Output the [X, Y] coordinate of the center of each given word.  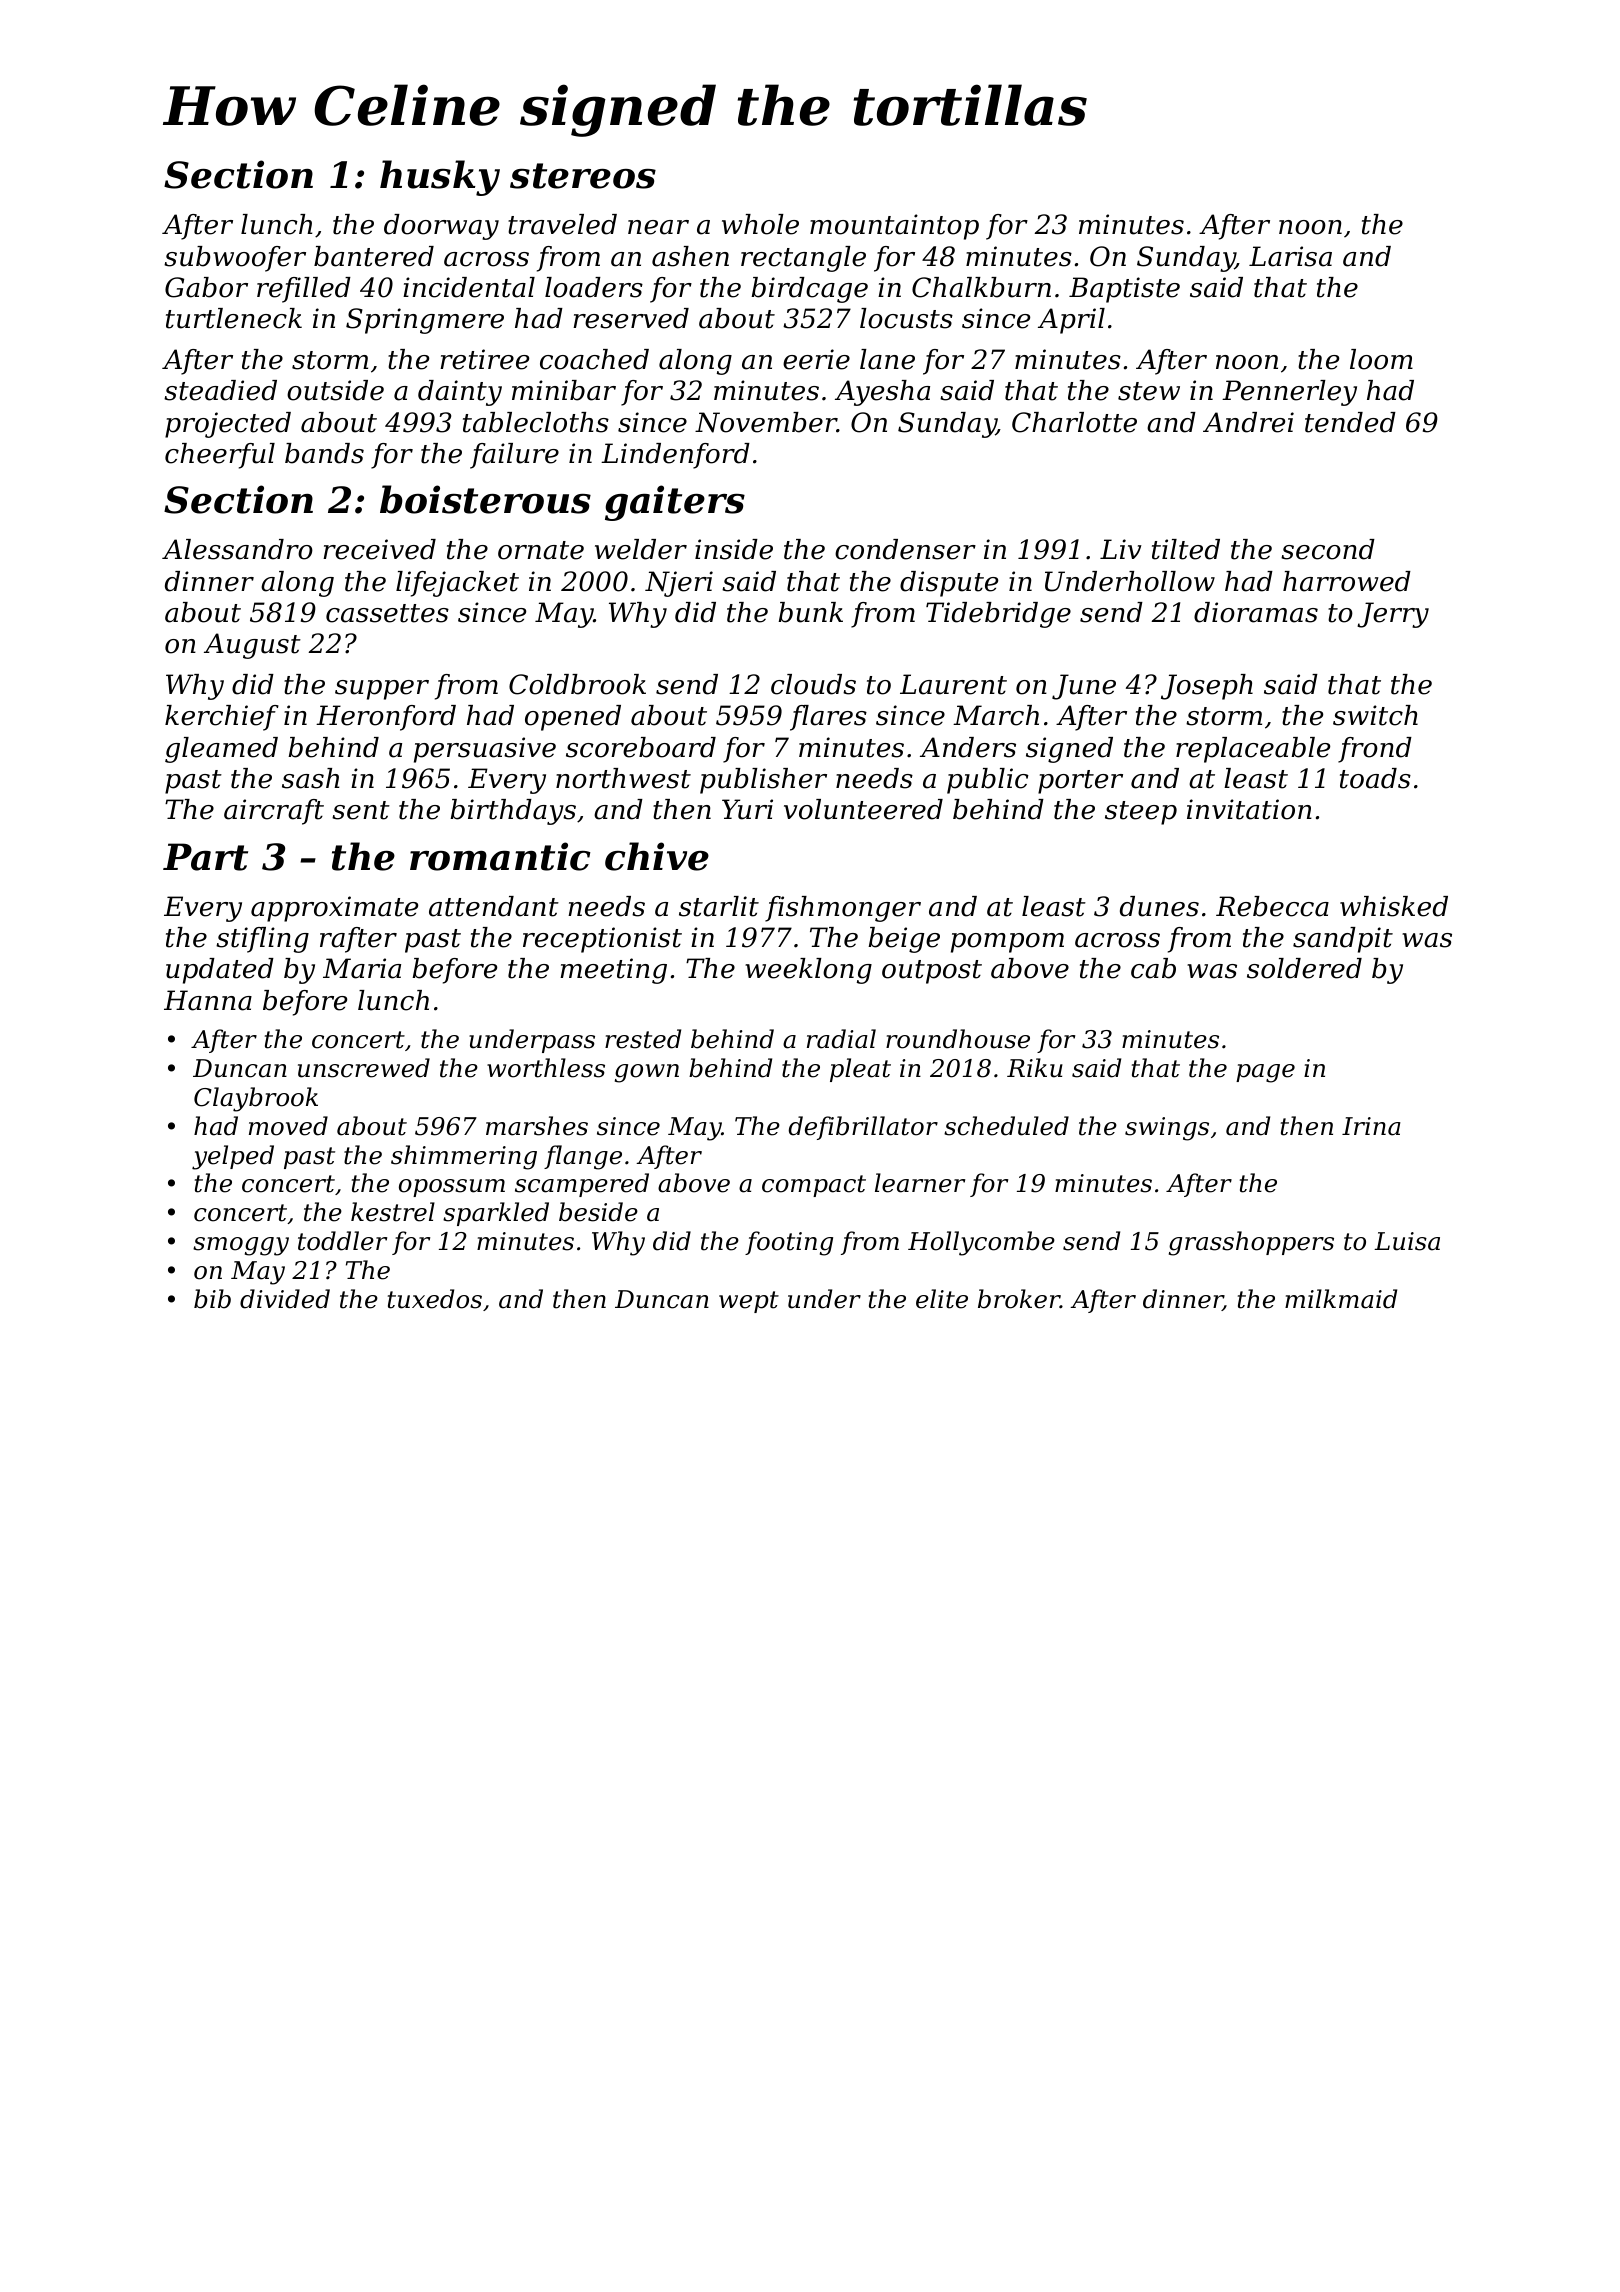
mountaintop [894, 227]
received [379, 549]
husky [440, 178]
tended [1350, 422]
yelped [233, 1157]
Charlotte [1074, 422]
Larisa [1290, 256]
